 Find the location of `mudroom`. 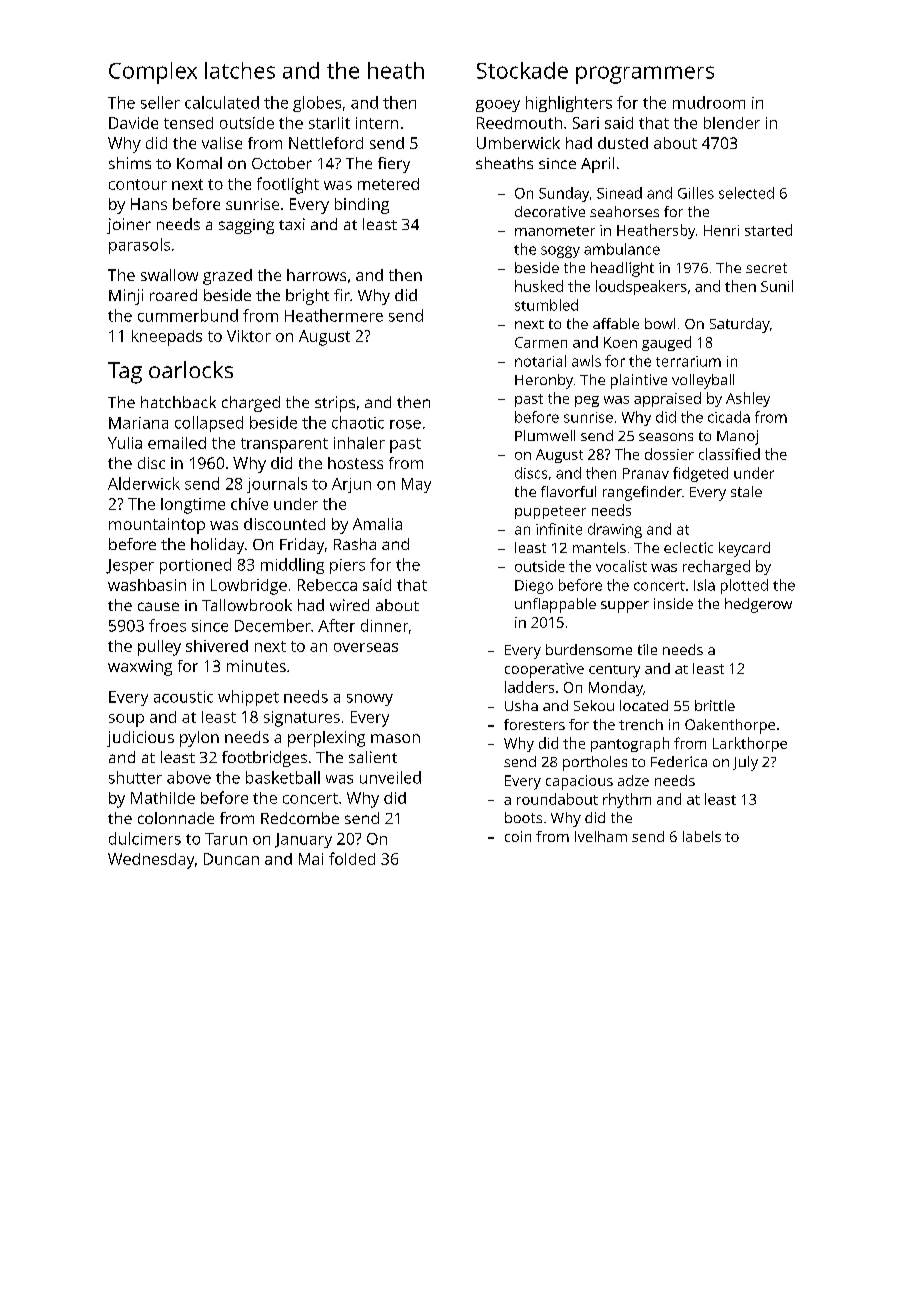

mudroom is located at coordinates (709, 102).
